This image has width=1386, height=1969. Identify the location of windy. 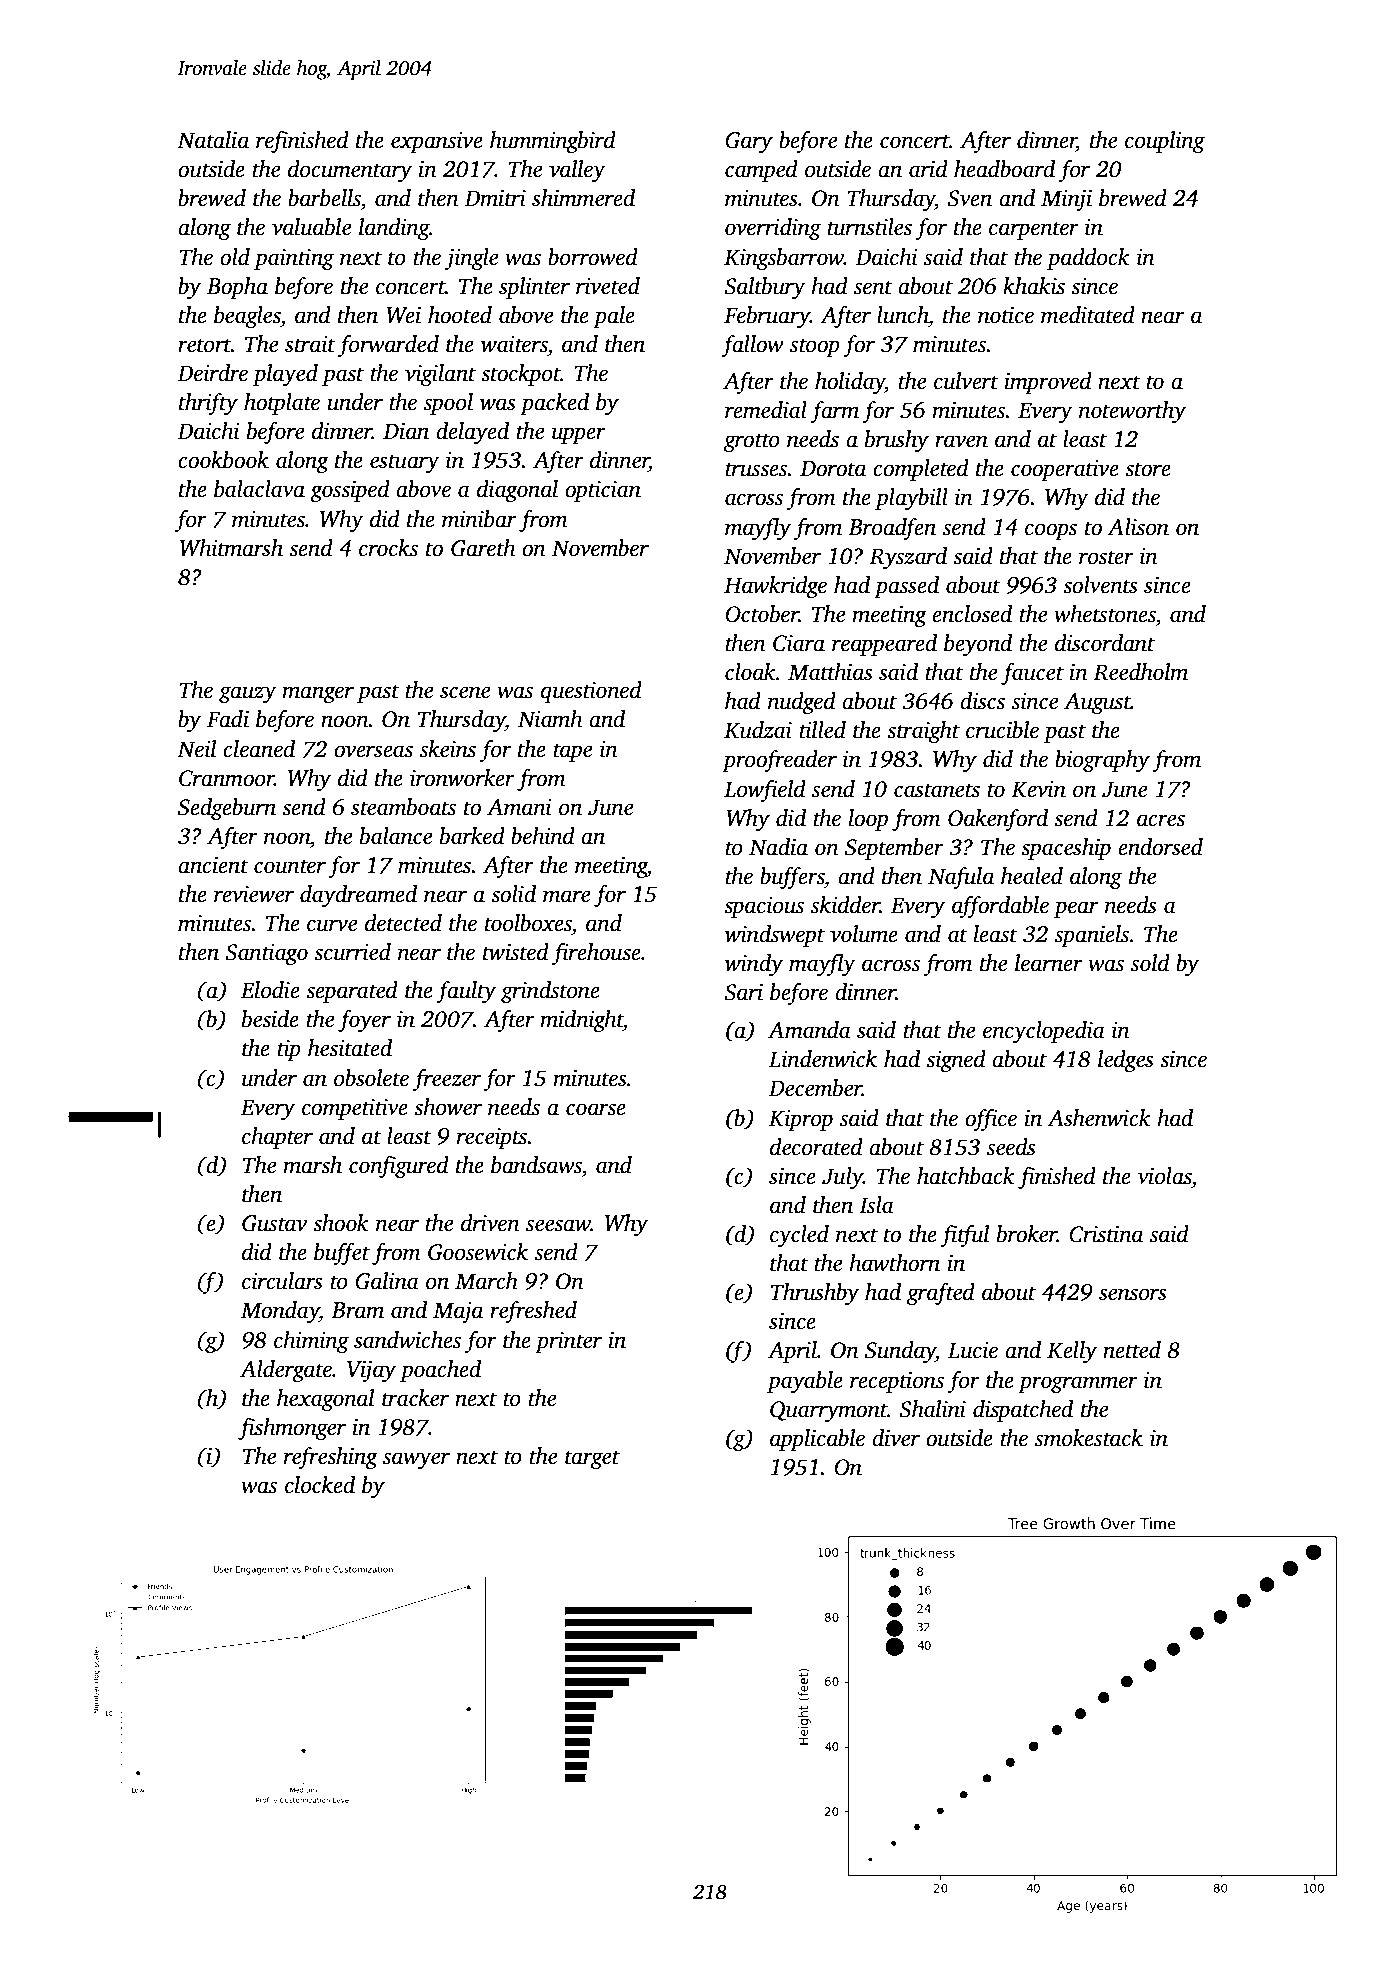
(754, 965).
